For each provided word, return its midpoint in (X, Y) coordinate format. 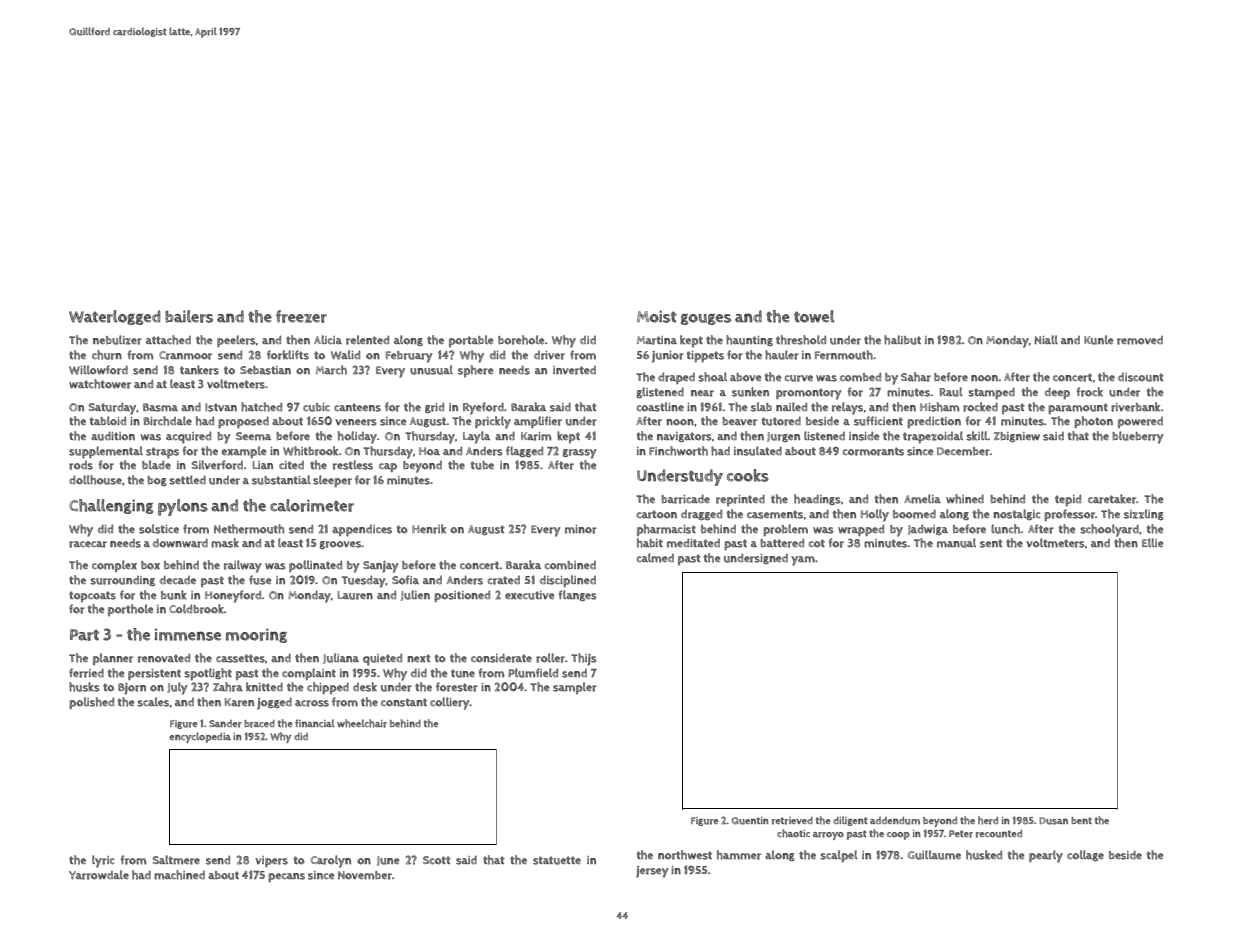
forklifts (288, 355)
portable (471, 341)
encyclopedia (200, 737)
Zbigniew (1017, 437)
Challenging (111, 506)
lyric (103, 861)
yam (803, 561)
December (963, 451)
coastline (660, 407)
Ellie (1152, 542)
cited (291, 465)
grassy (580, 454)
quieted (382, 659)
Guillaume (934, 855)
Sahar (916, 377)
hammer (739, 855)
